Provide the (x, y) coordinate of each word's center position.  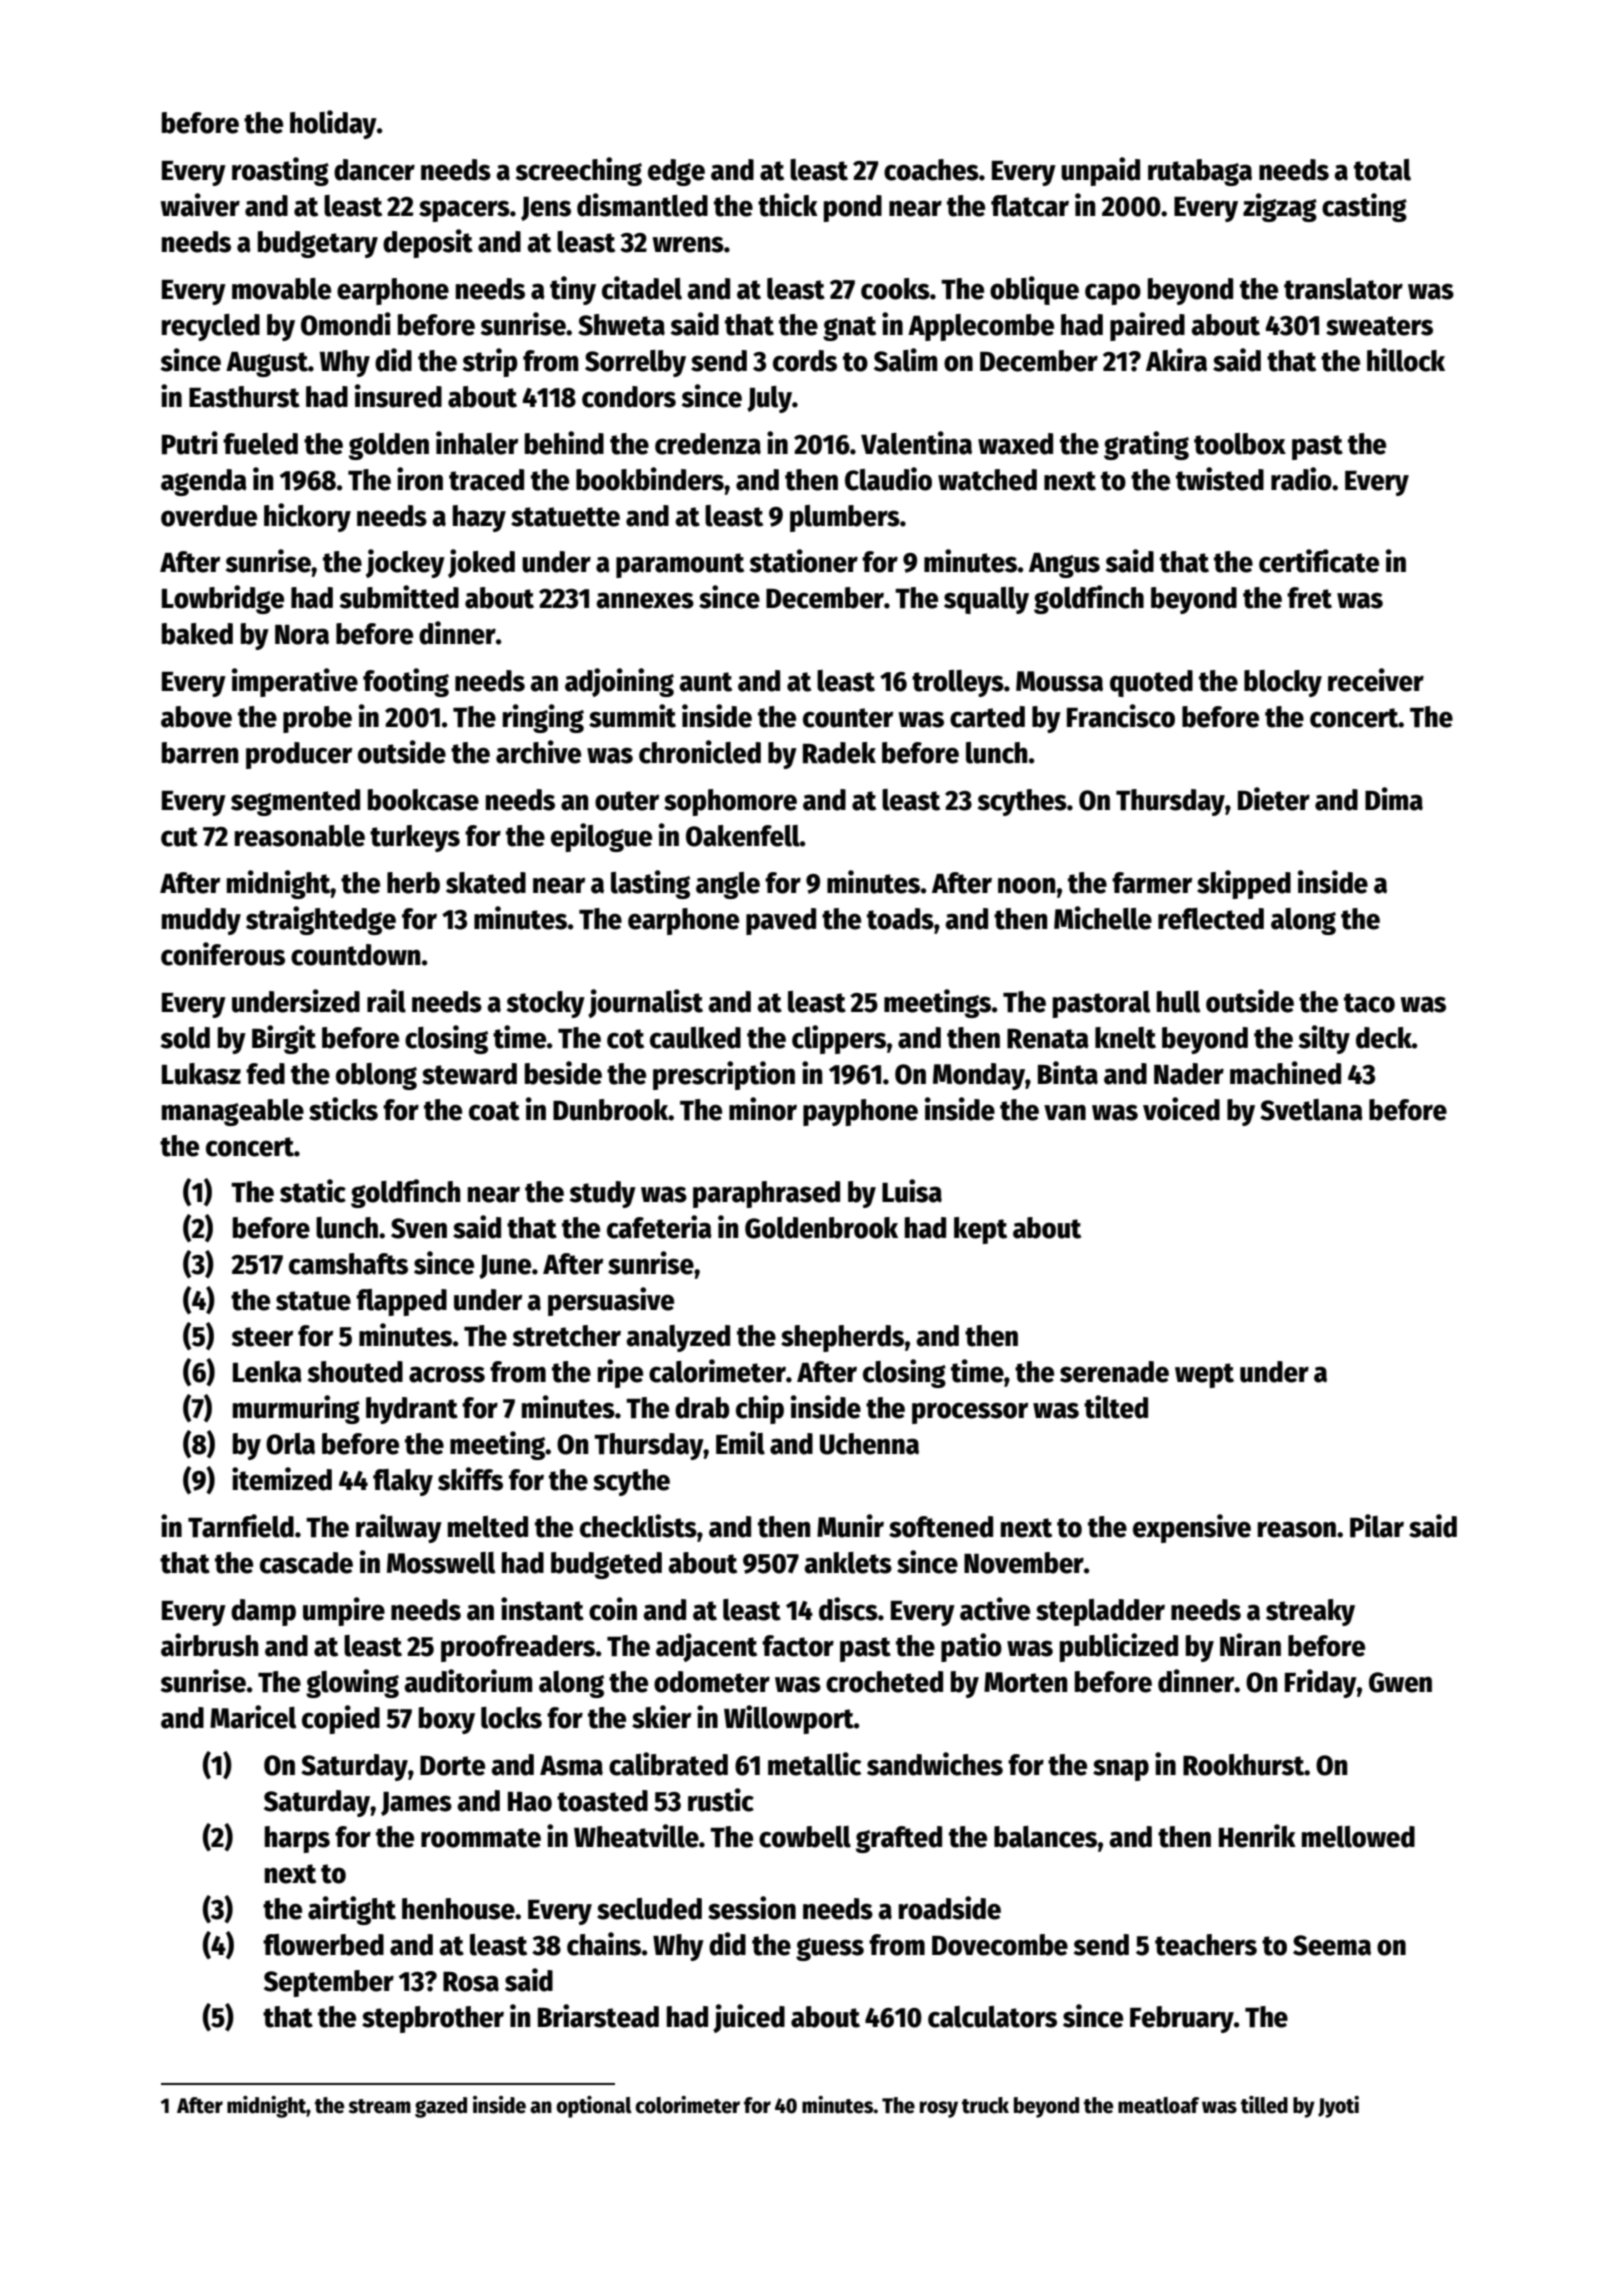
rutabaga (1200, 172)
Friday (1321, 1683)
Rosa (471, 1982)
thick (788, 205)
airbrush (209, 1645)
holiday (333, 124)
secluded (649, 1909)
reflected (1211, 919)
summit (632, 716)
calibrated (668, 1764)
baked (197, 634)
